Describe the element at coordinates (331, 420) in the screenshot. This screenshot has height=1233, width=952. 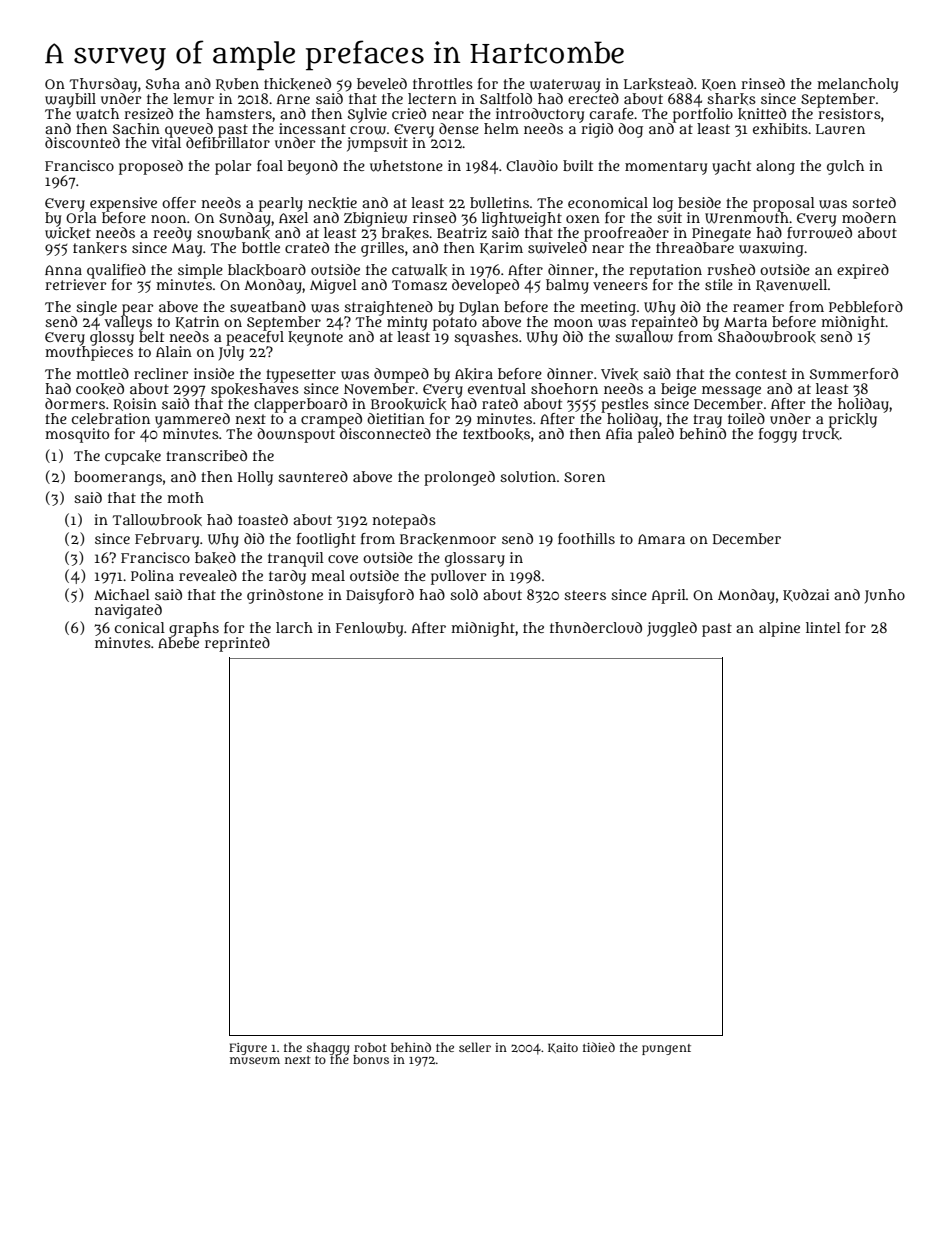
I see `cramped` at that location.
